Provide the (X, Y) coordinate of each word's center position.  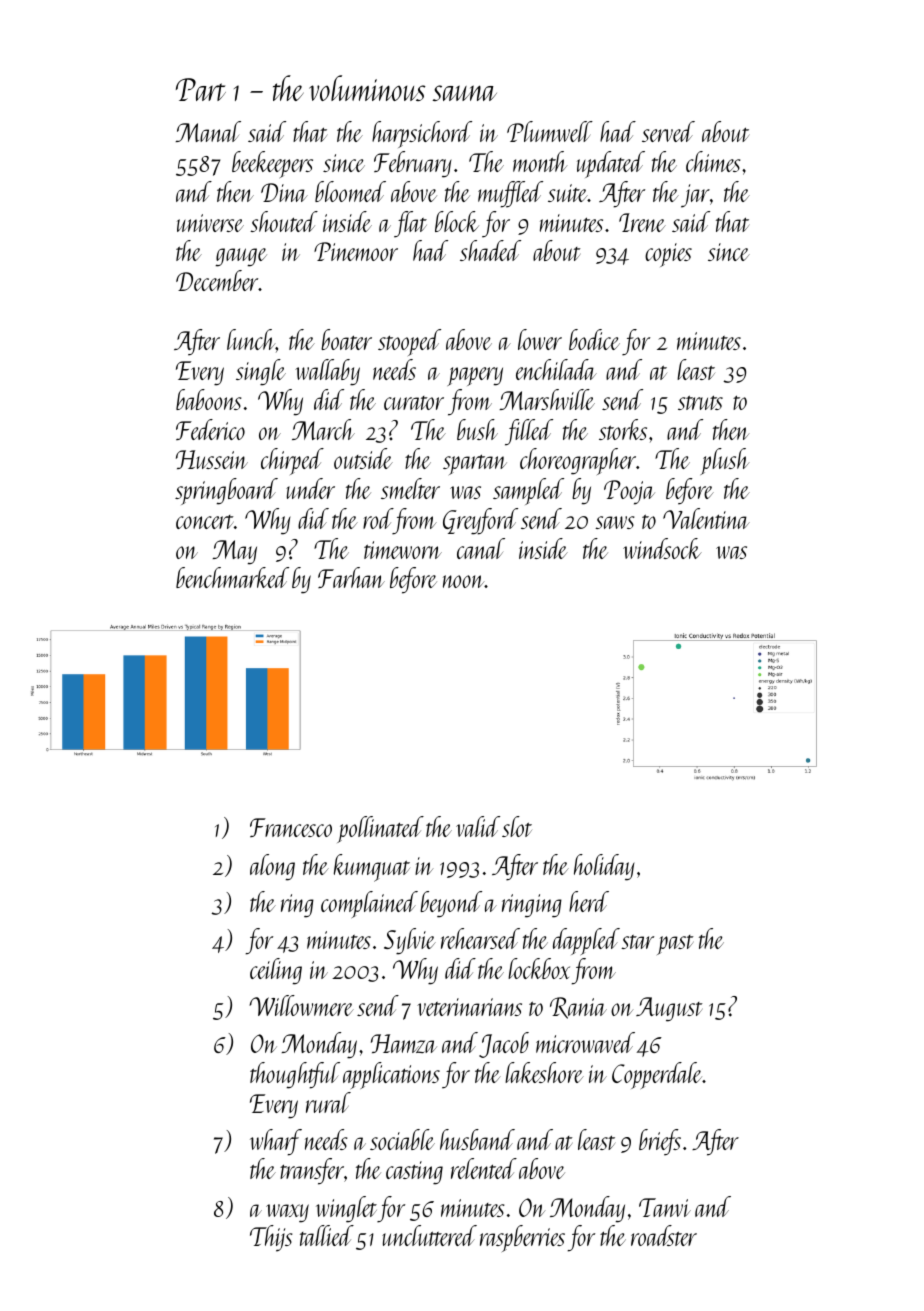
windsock (662, 548)
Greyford (480, 521)
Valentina (706, 518)
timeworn (403, 550)
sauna (465, 93)
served (668, 131)
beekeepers (272, 164)
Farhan (351, 577)
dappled (586, 941)
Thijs (271, 1238)
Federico (210, 429)
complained (369, 904)
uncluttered (429, 1235)
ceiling (276, 971)
